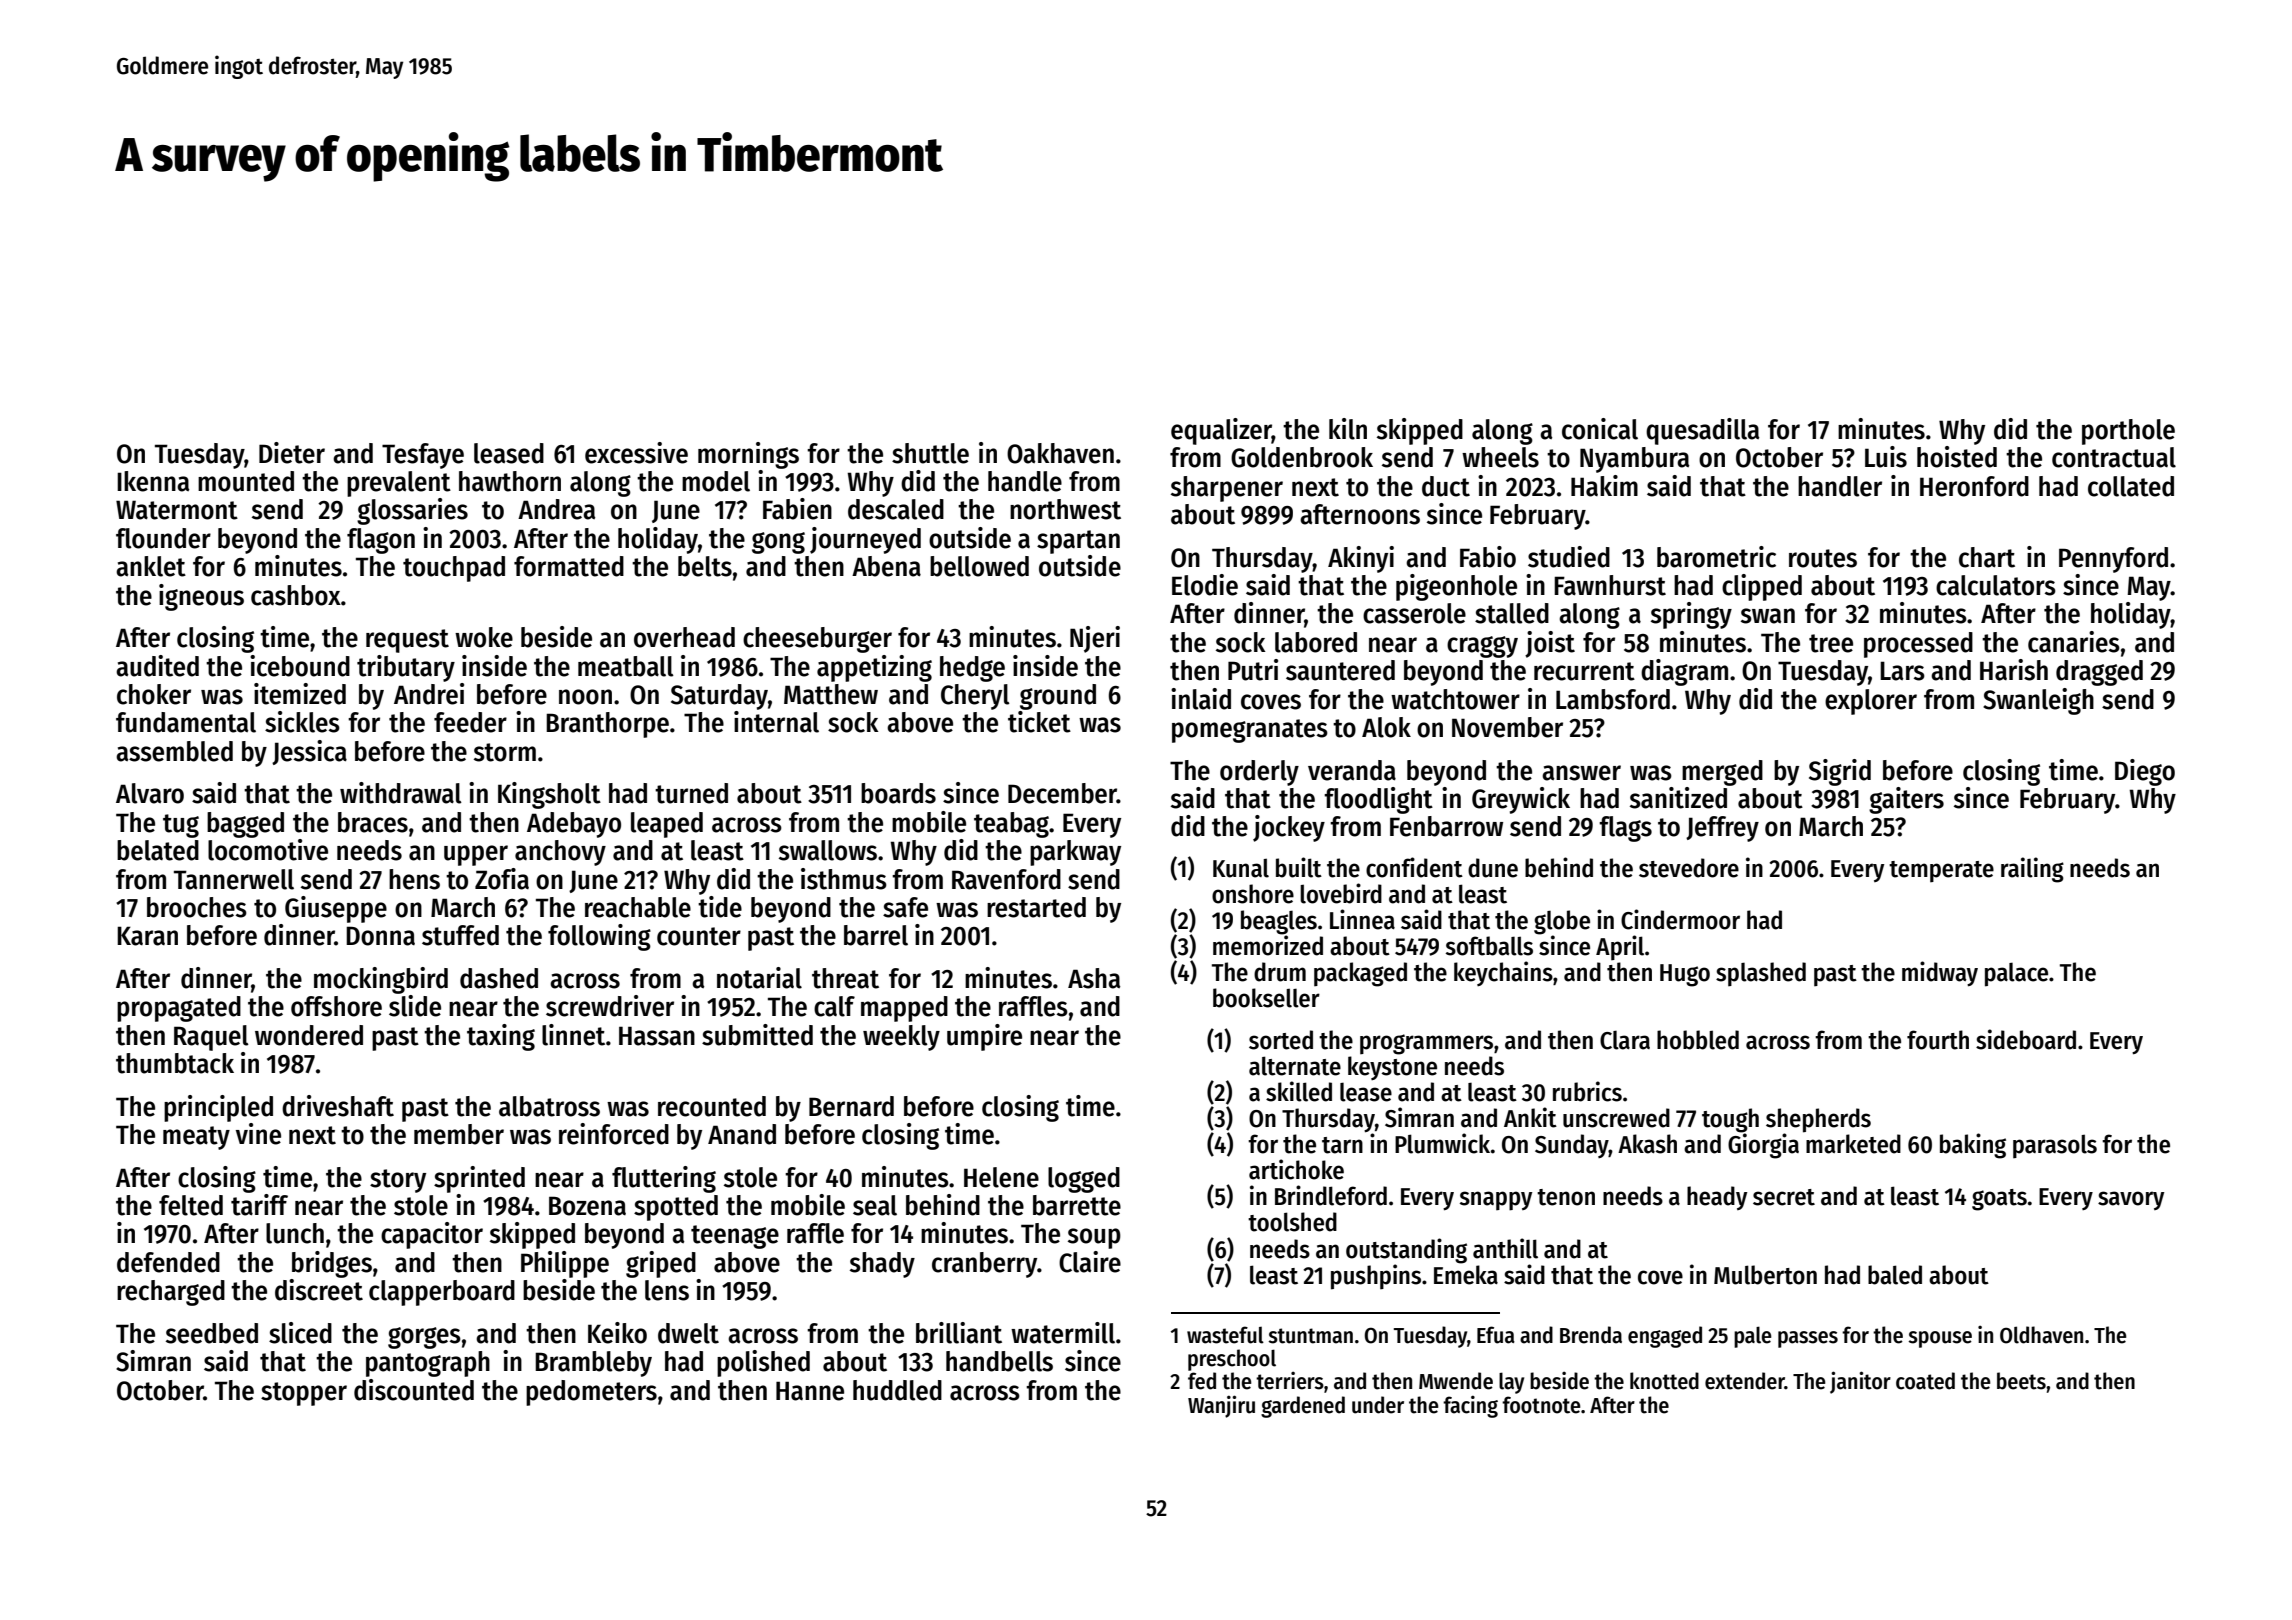 This document has height=1620, width=2292. Describe the element at coordinates (218, 1108) in the document. I see `principled` at that location.
